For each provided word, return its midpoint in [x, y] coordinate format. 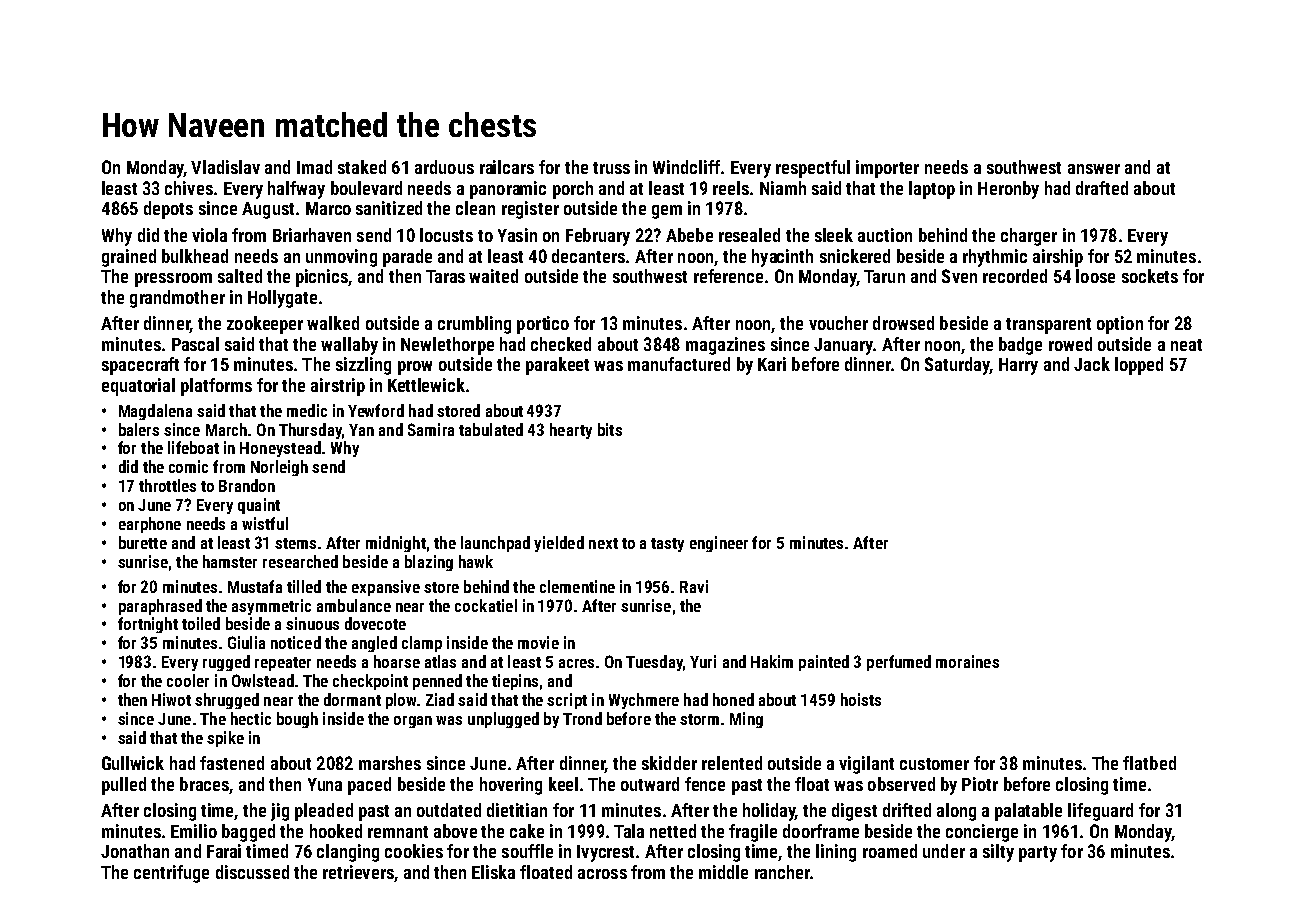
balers [139, 429]
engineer [719, 544]
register [530, 210]
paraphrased [160, 607]
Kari [772, 364]
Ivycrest [605, 853]
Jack [1092, 364]
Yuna [325, 784]
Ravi [694, 586]
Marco [328, 208]
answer [1094, 169]
